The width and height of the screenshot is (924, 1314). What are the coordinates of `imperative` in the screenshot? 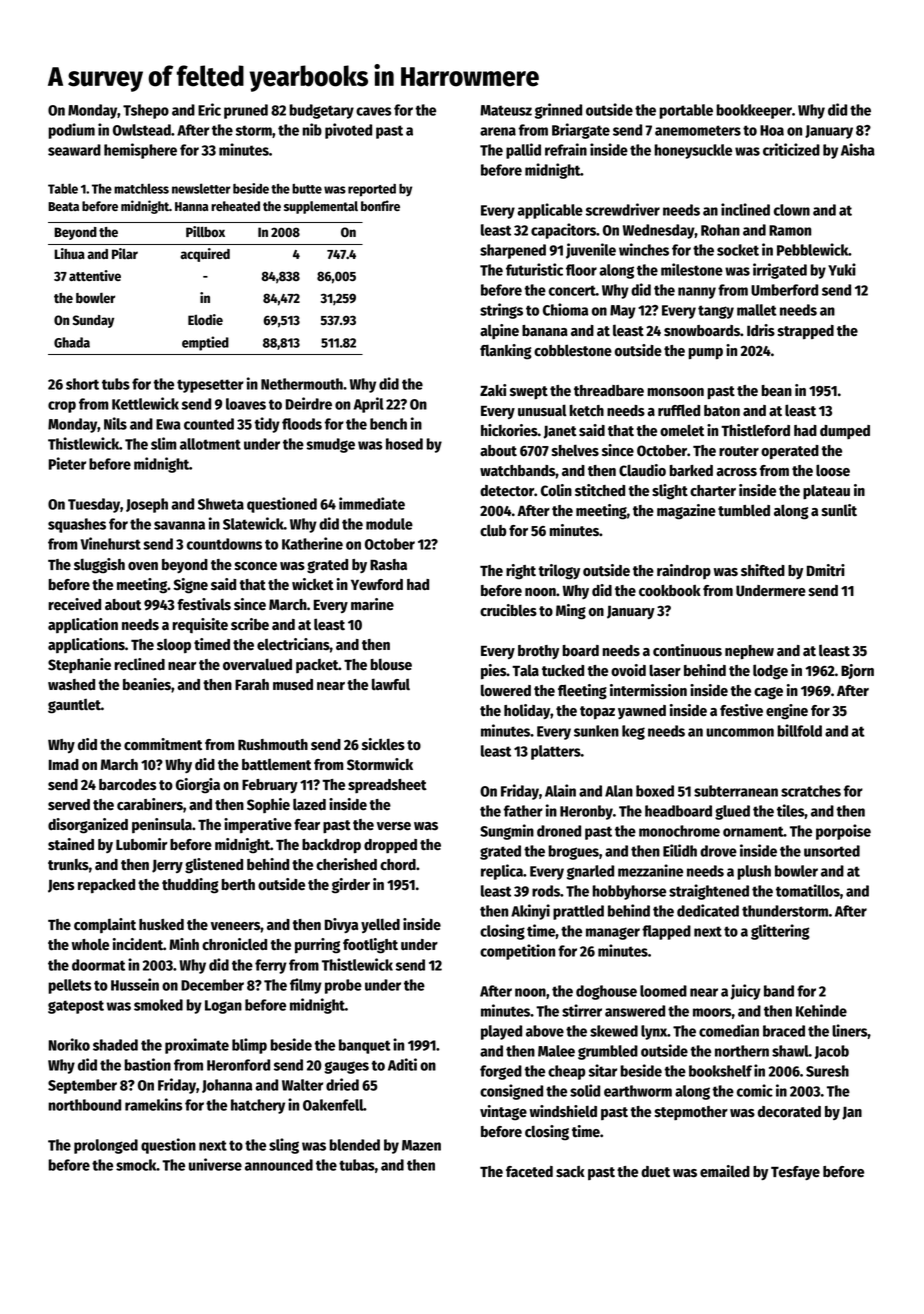 It's located at (258, 825).
